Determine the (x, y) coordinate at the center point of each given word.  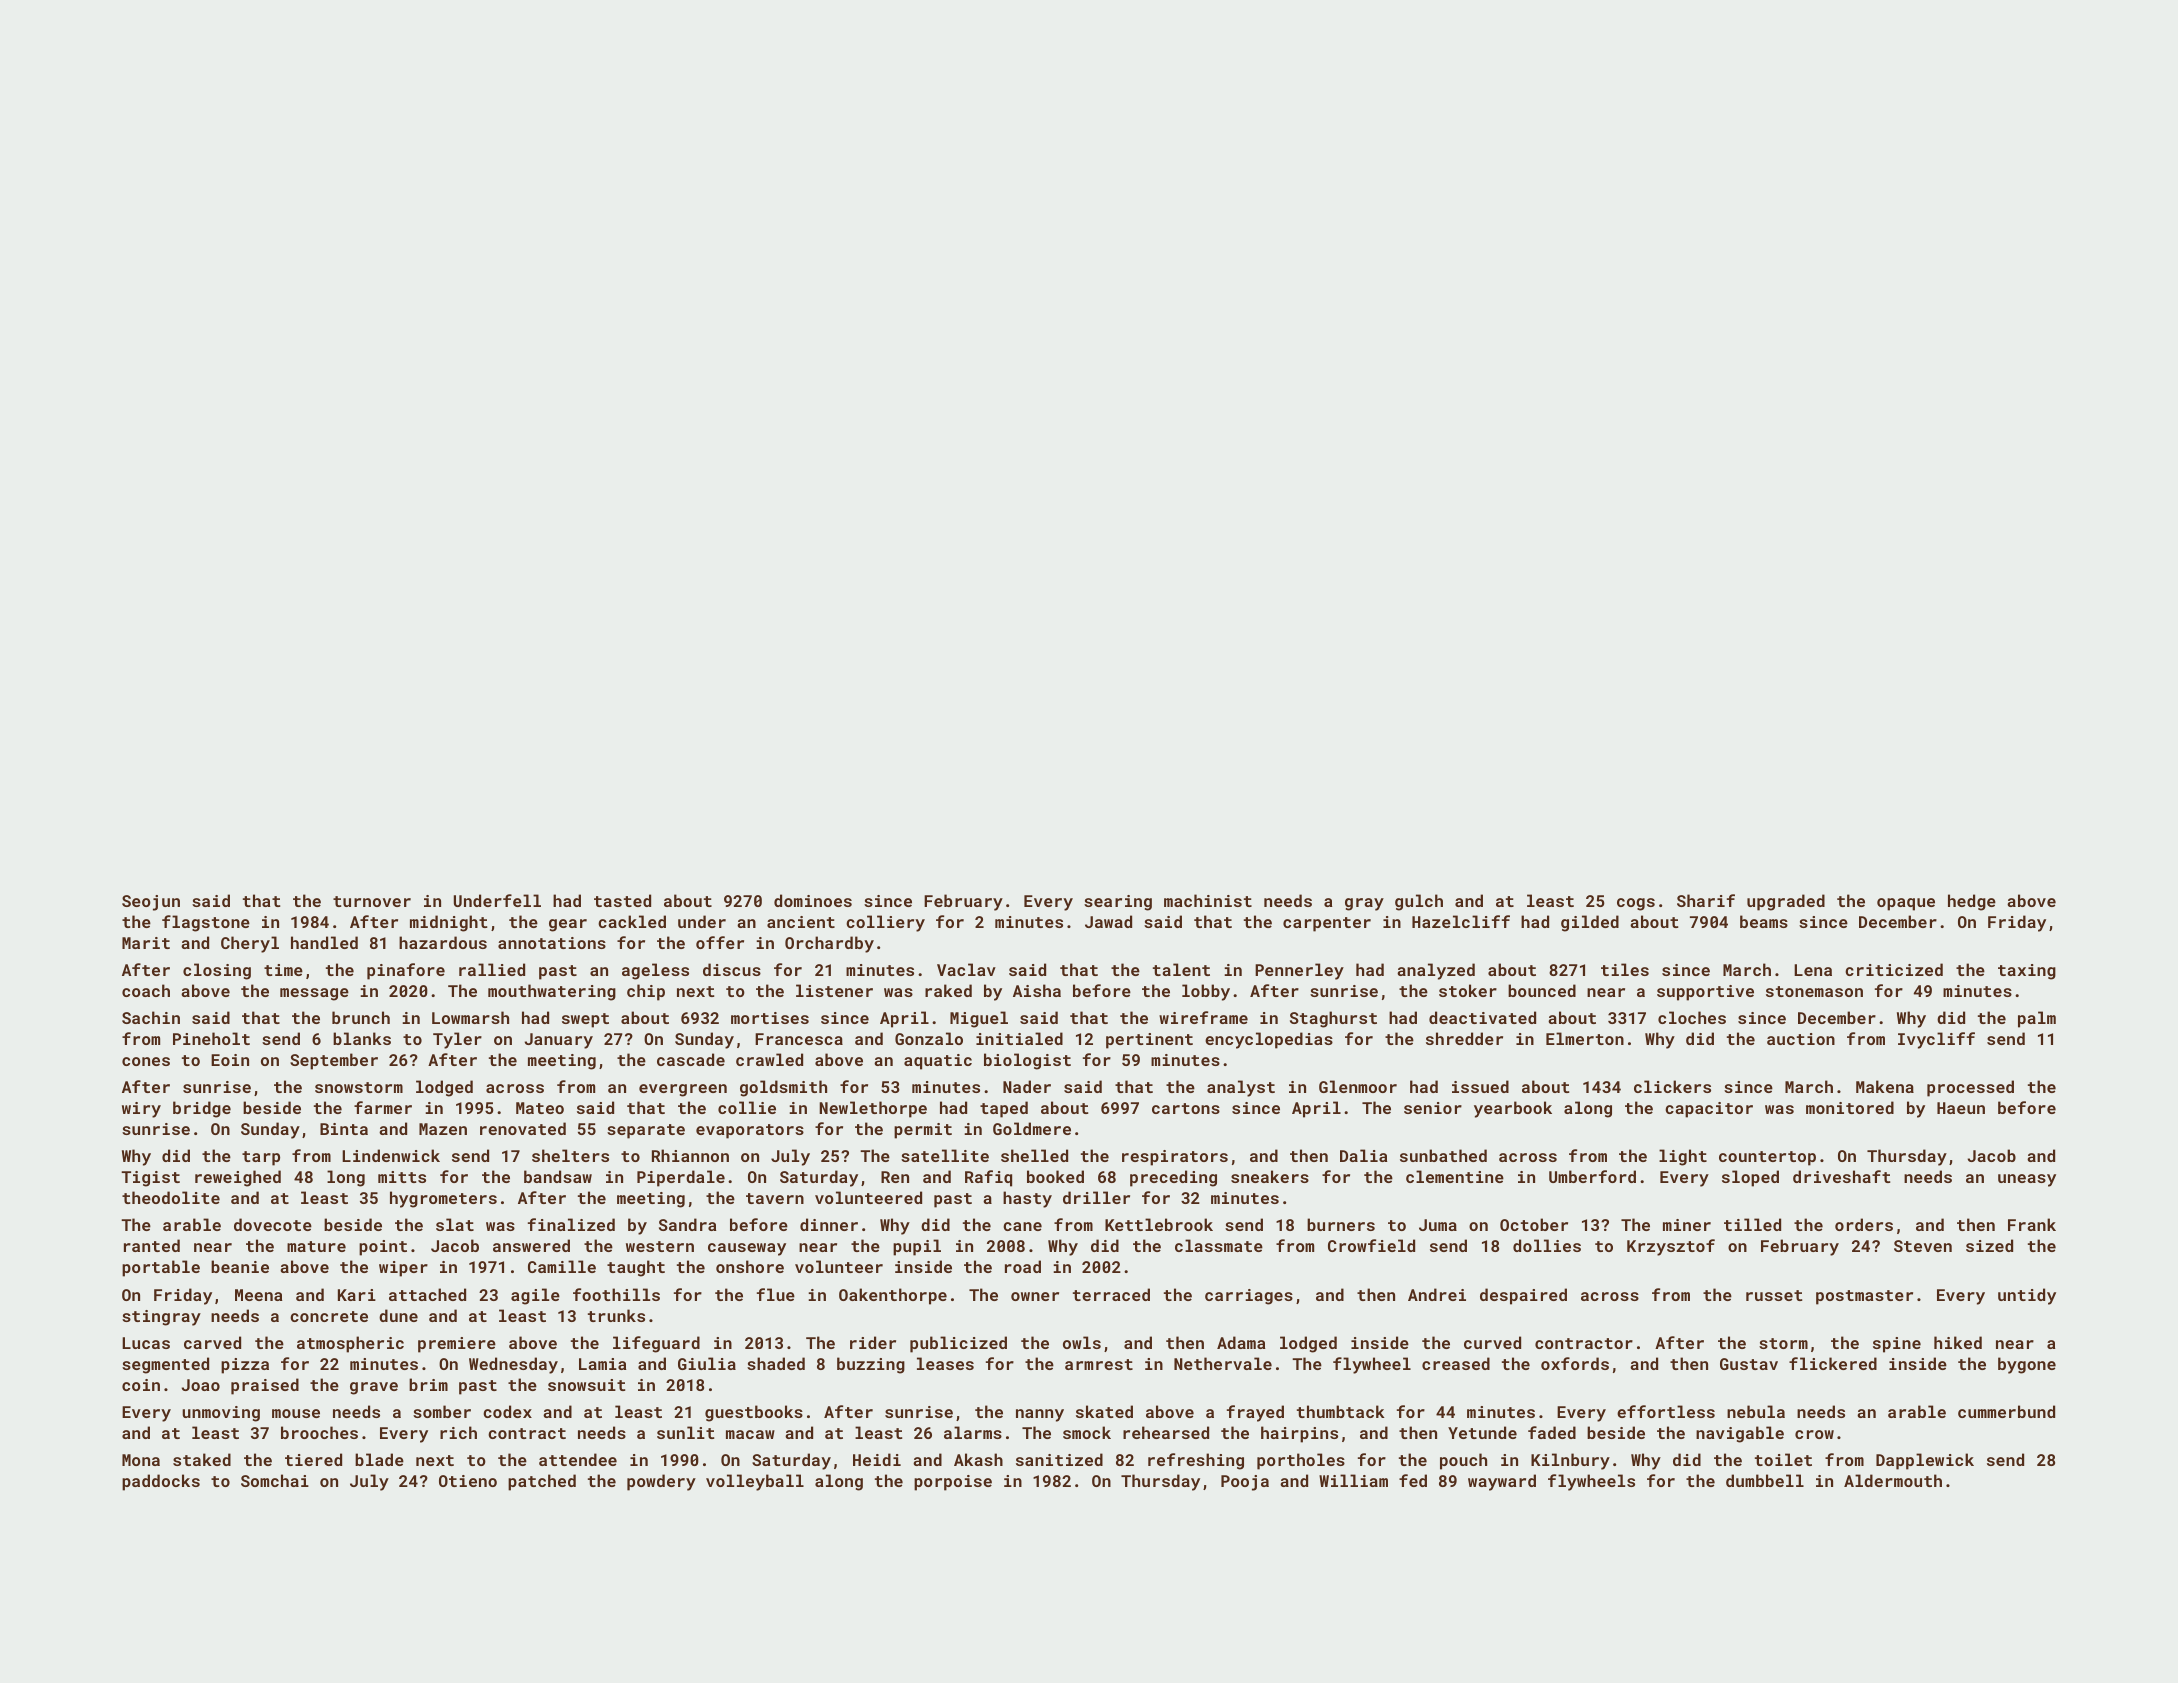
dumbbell (1765, 1480)
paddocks (161, 1482)
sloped (1750, 1178)
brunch (361, 1017)
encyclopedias (1269, 1040)
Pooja (1245, 1483)
